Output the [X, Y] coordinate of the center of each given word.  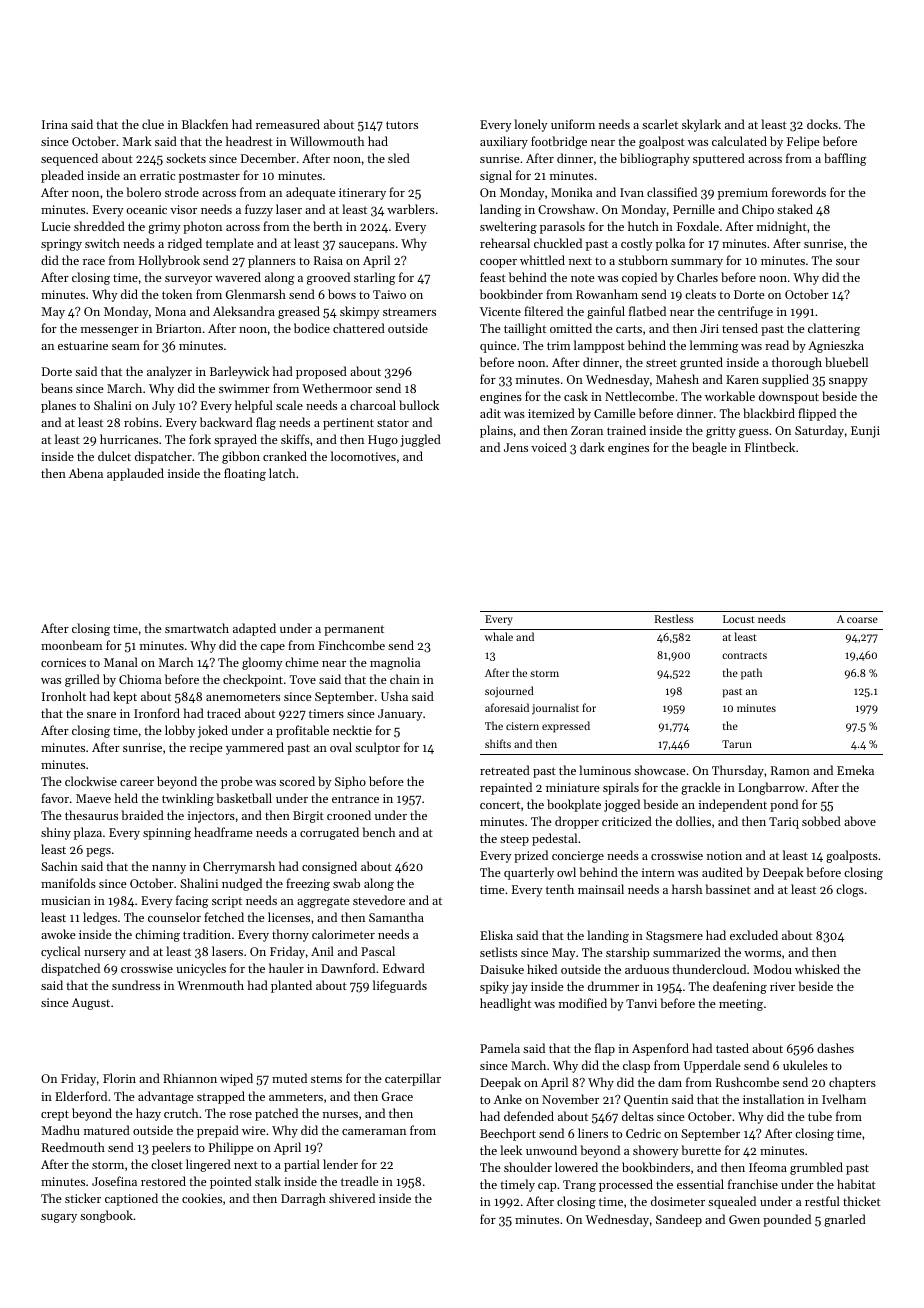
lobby [180, 731]
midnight [782, 227]
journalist [555, 709]
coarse [862, 620]
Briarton [179, 328]
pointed [231, 1182]
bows [342, 294]
